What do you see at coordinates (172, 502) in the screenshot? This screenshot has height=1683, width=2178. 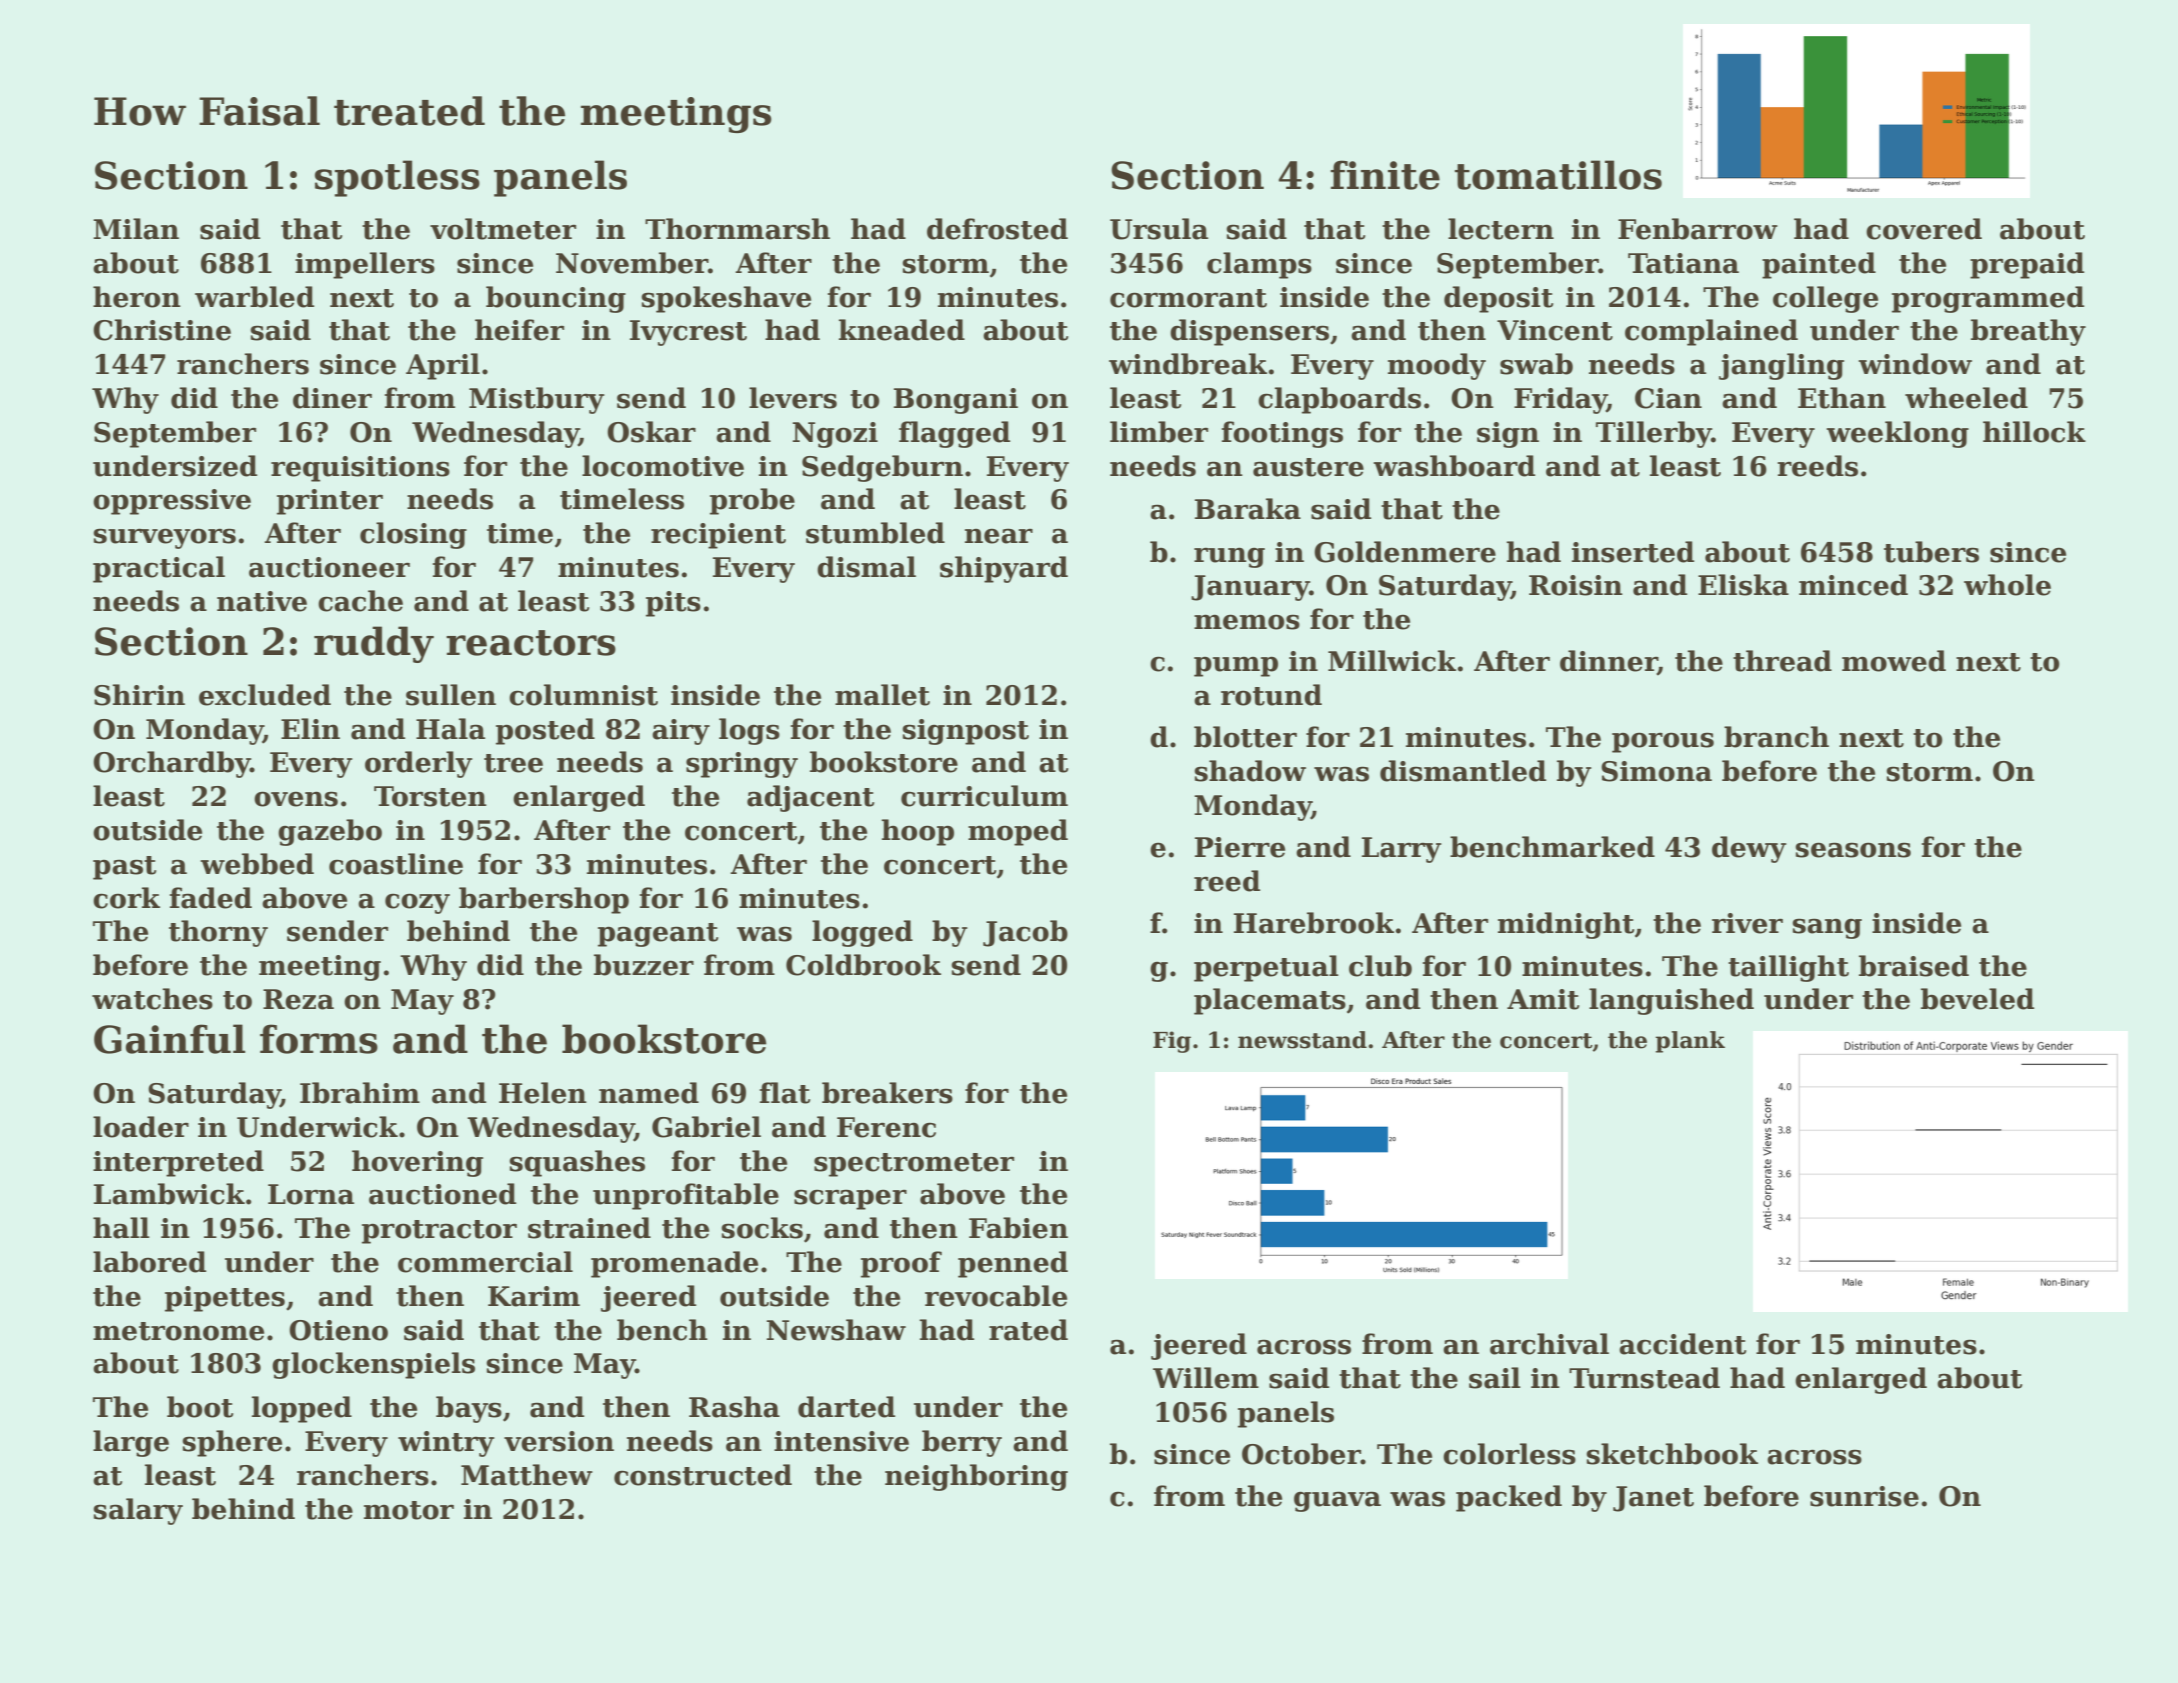 I see `oppressive` at bounding box center [172, 502].
